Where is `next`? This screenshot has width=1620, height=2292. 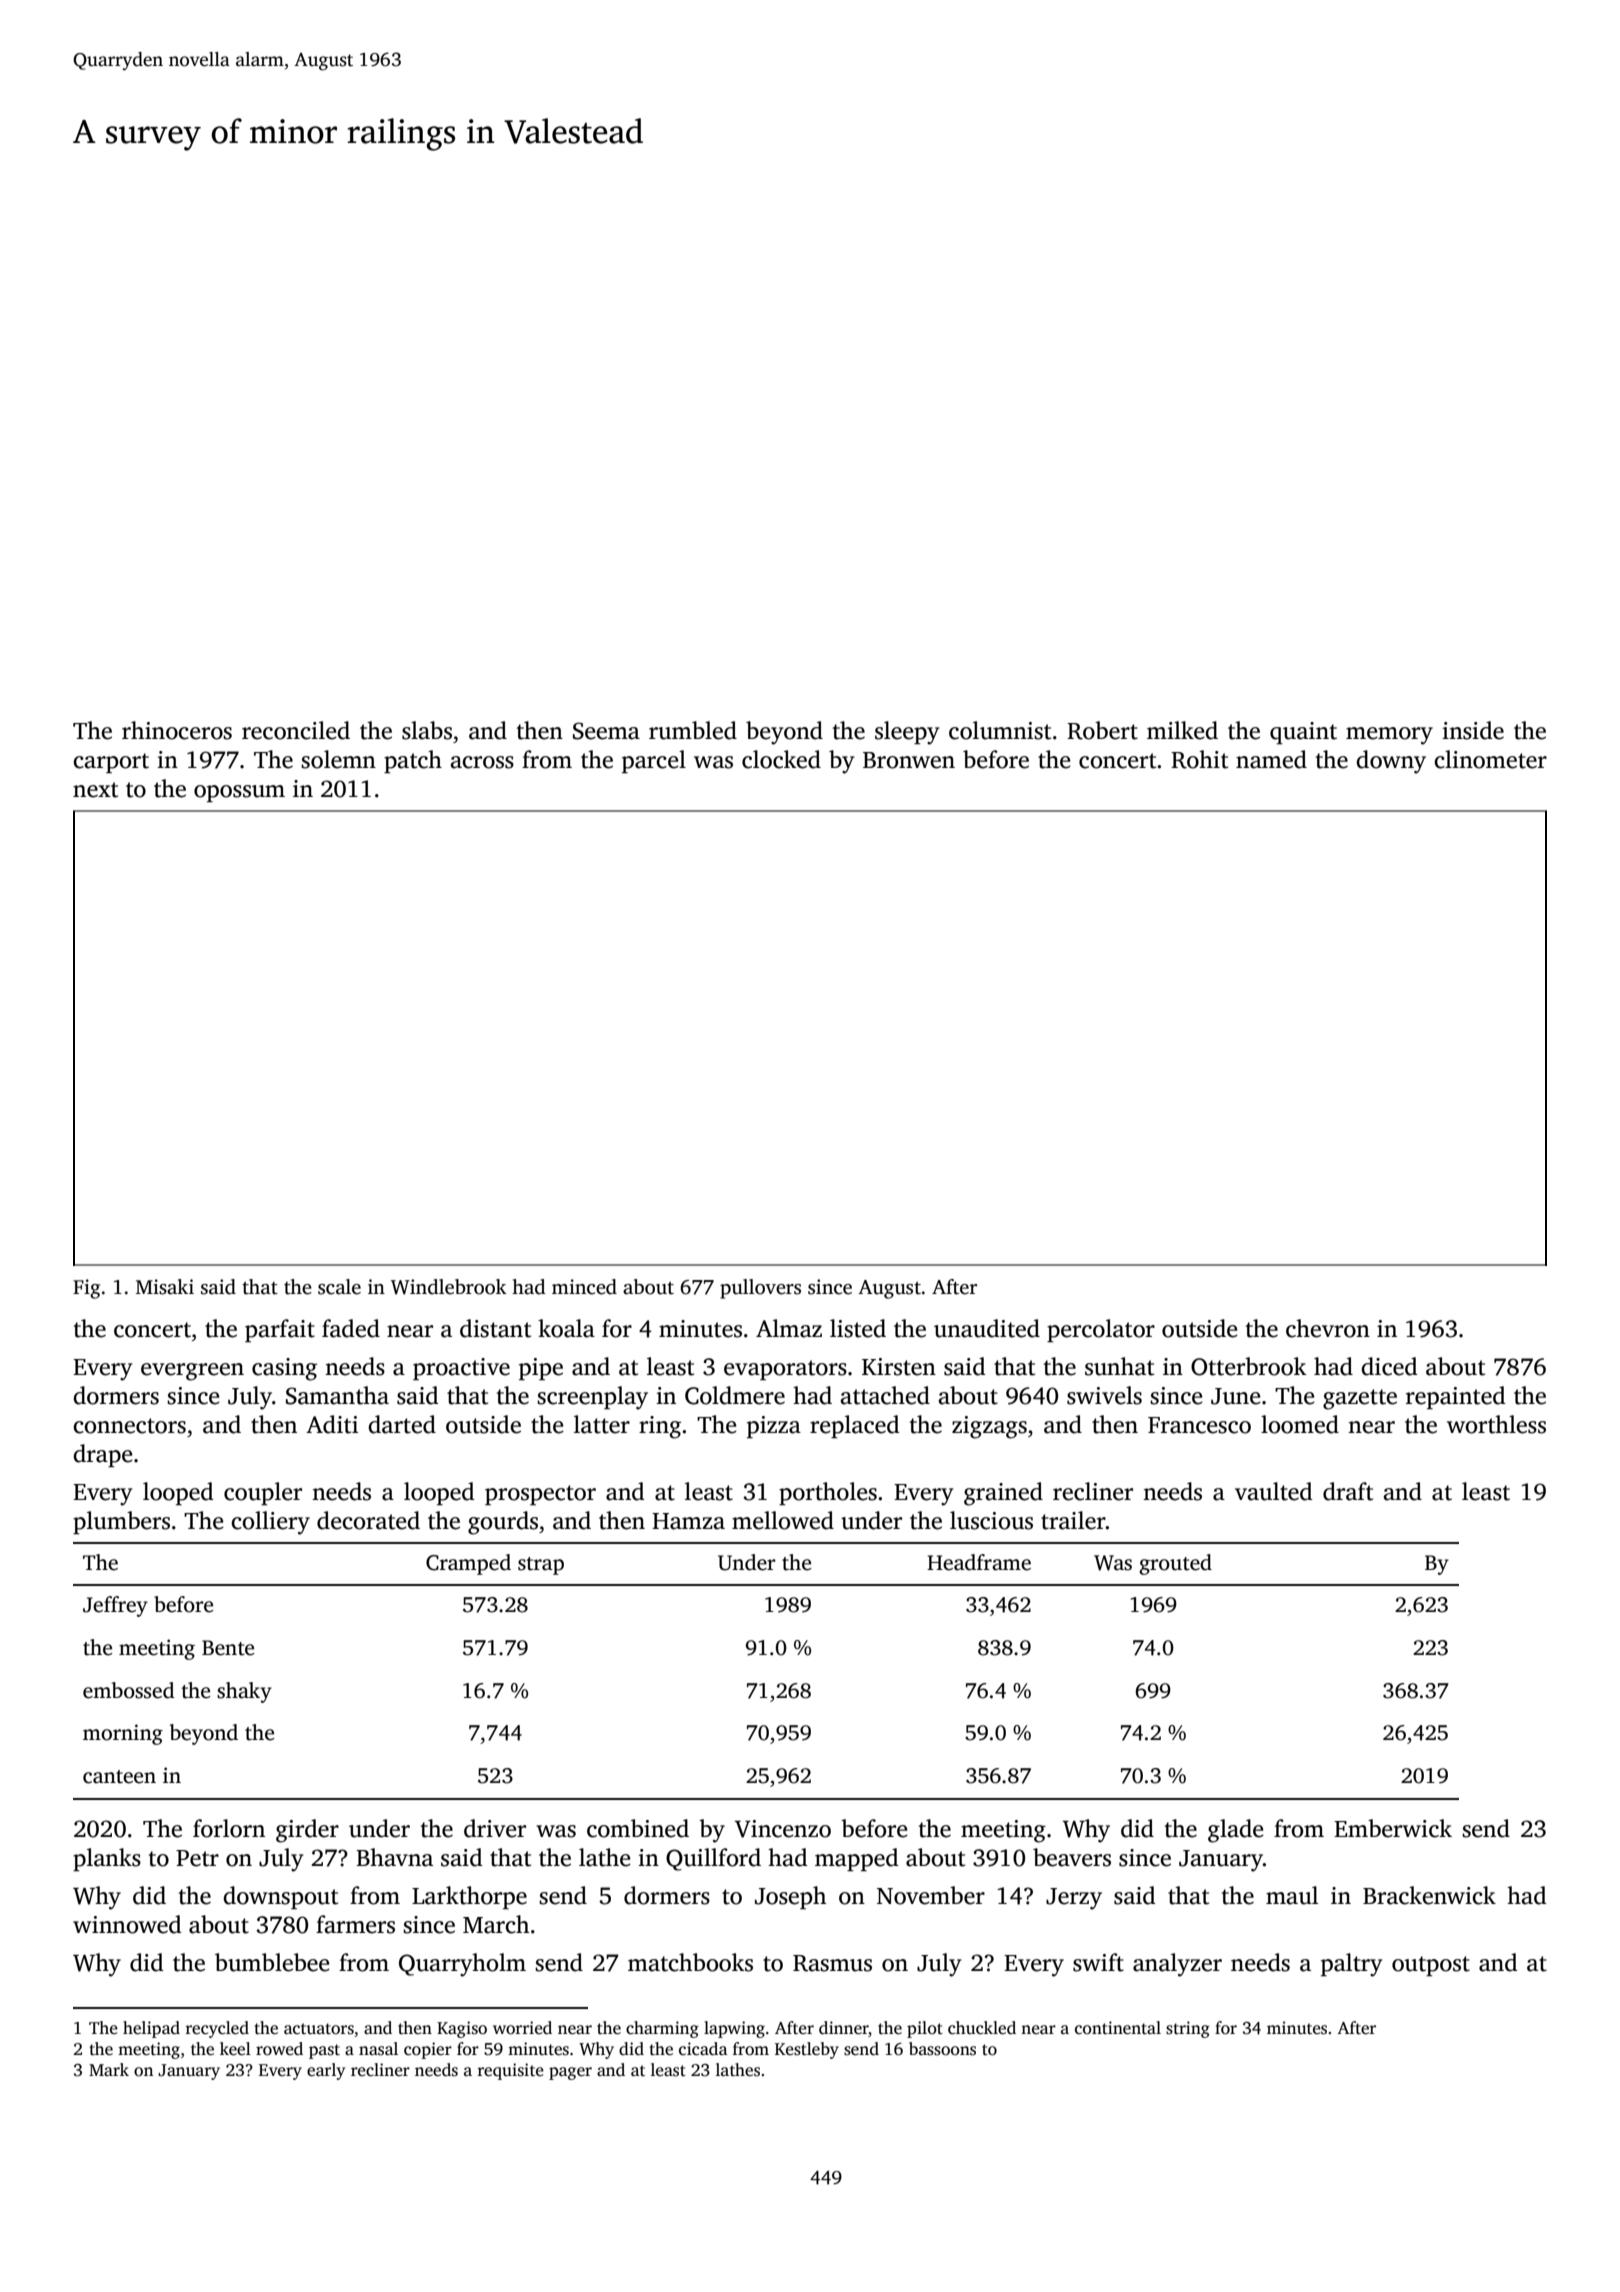 next is located at coordinates (95, 790).
